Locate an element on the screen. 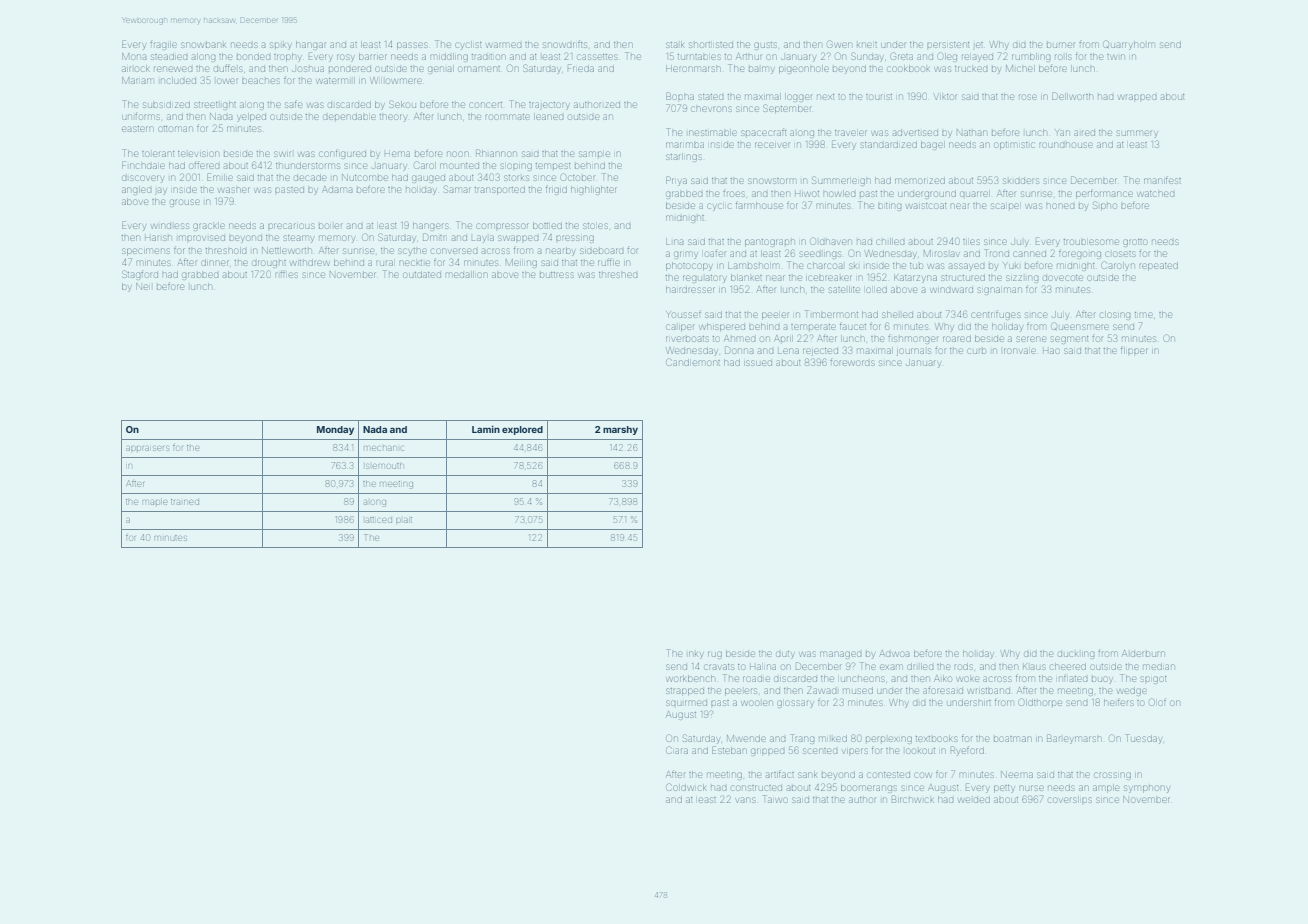 This screenshot has height=924, width=1308. Coldwick is located at coordinates (687, 787).
